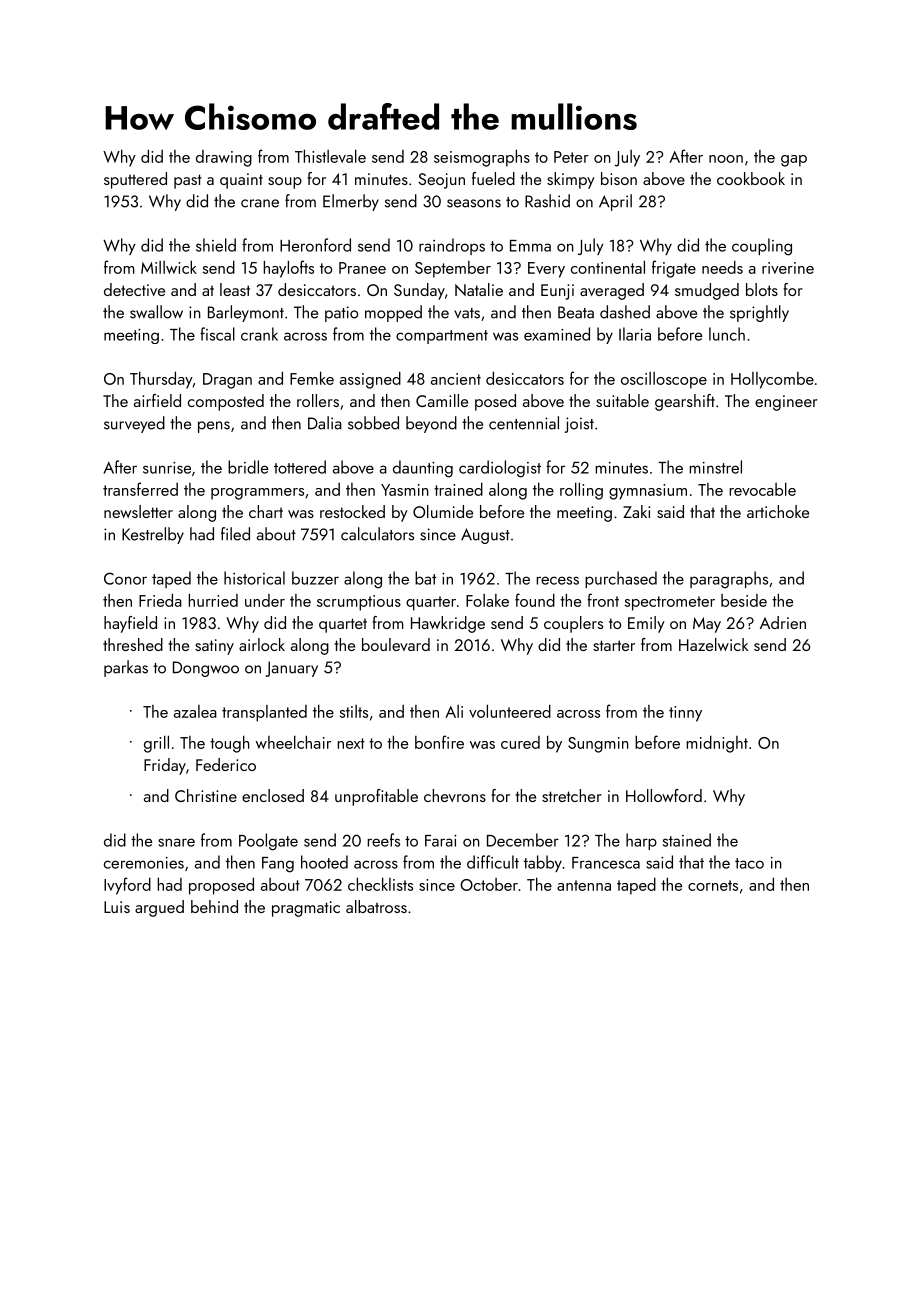 This screenshot has width=924, height=1314. What do you see at coordinates (126, 668) in the screenshot?
I see `parkas` at bounding box center [126, 668].
